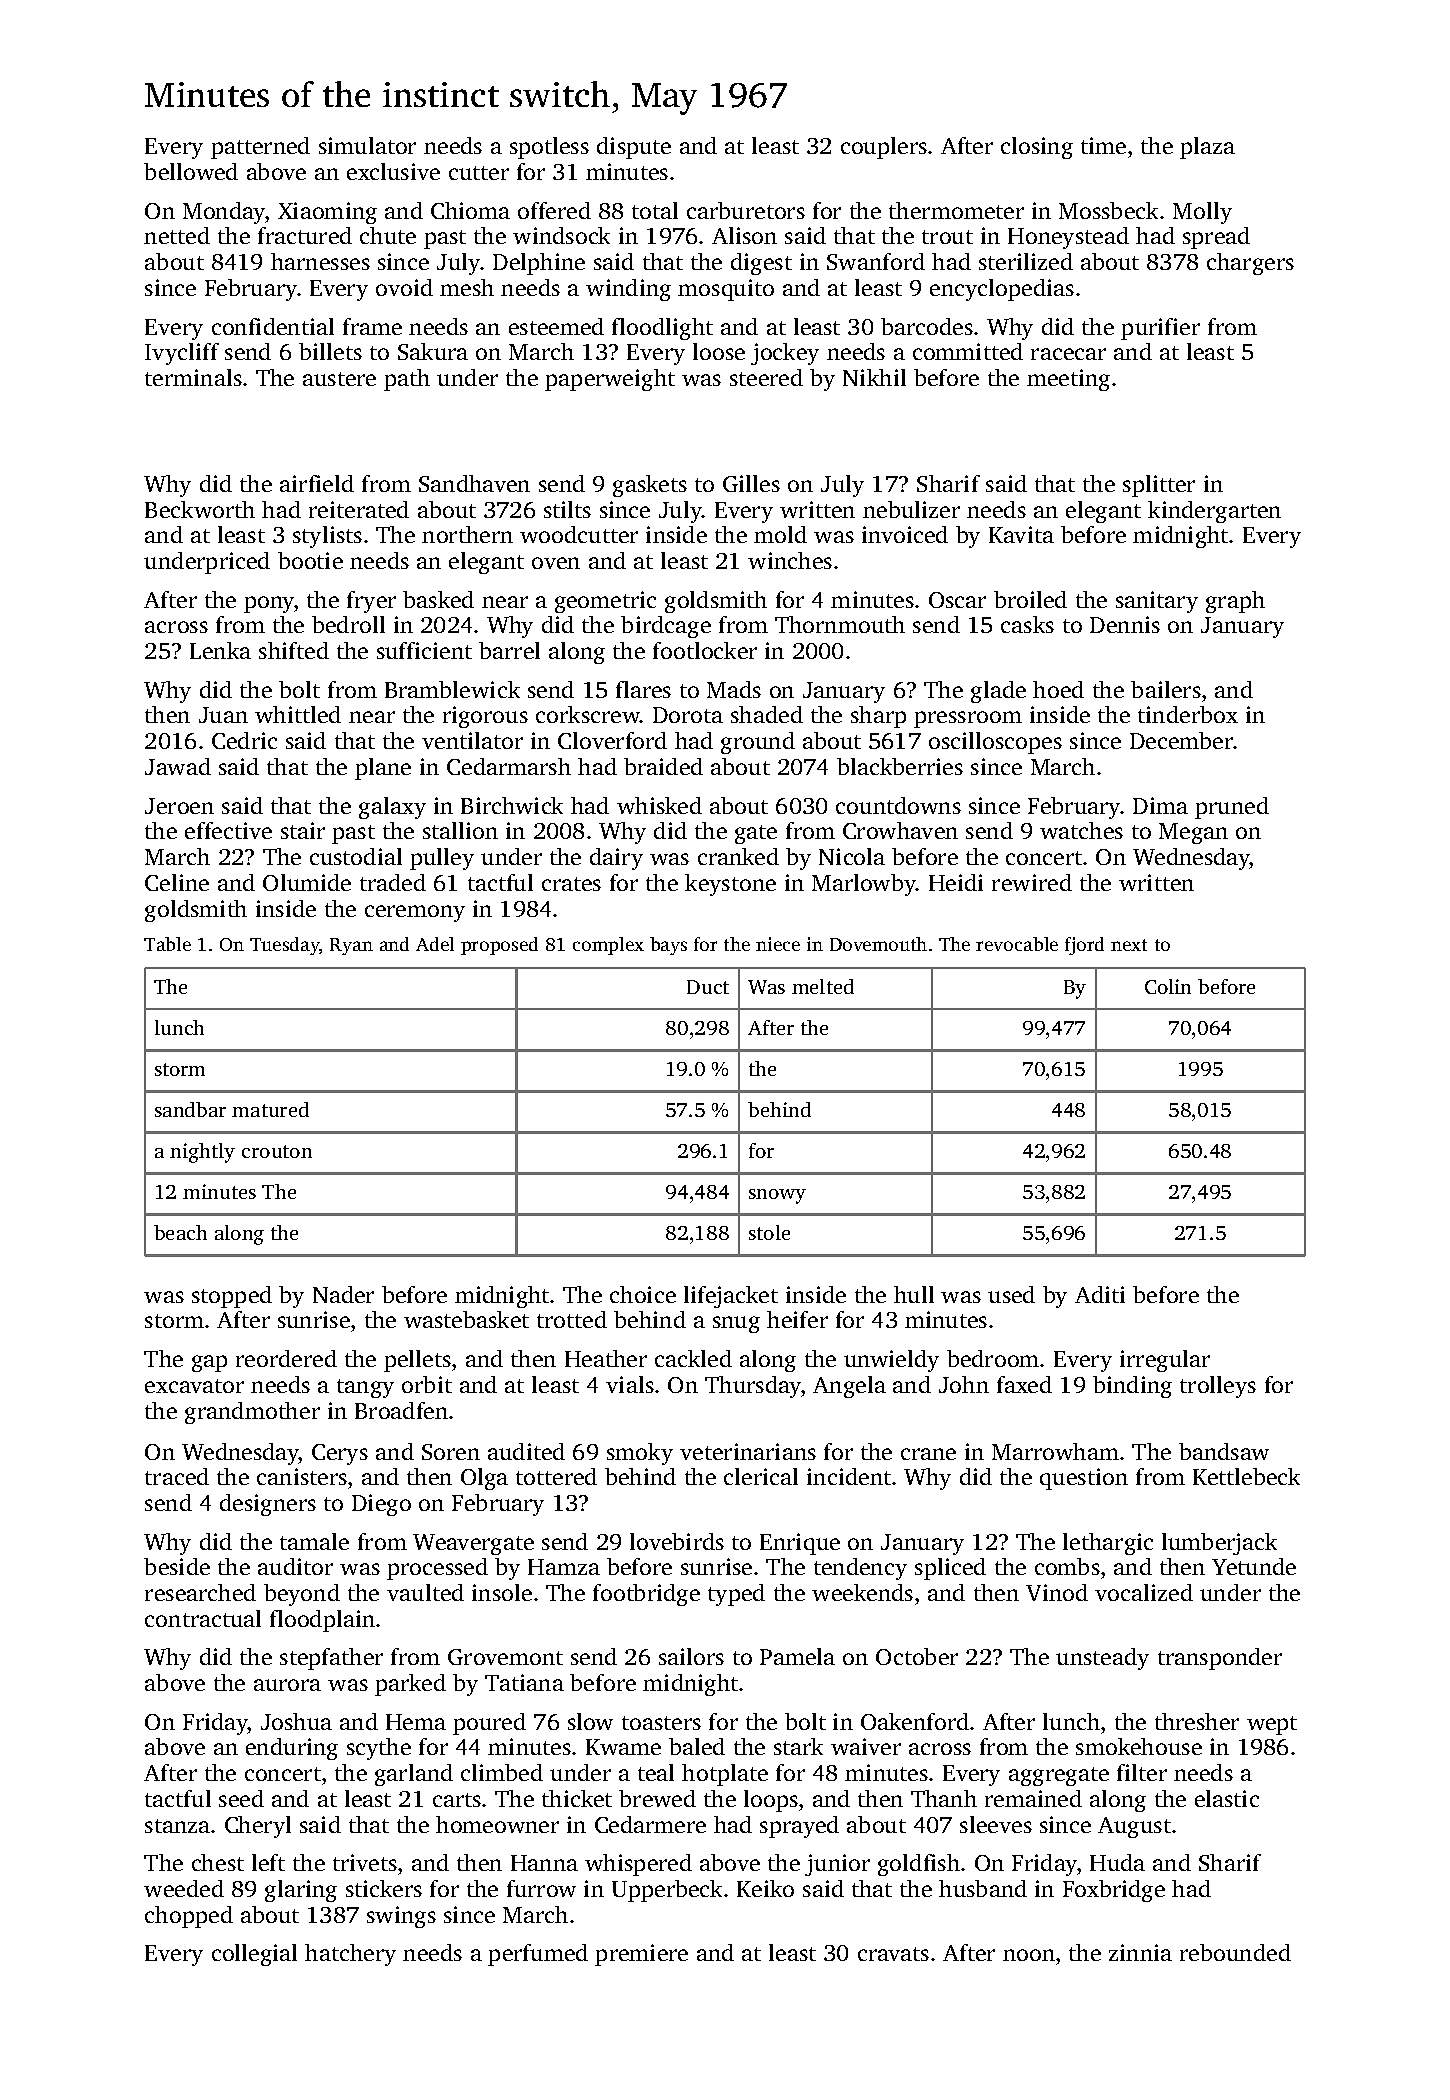 This image has width=1450, height=2100. I want to click on couplers, so click(884, 148).
